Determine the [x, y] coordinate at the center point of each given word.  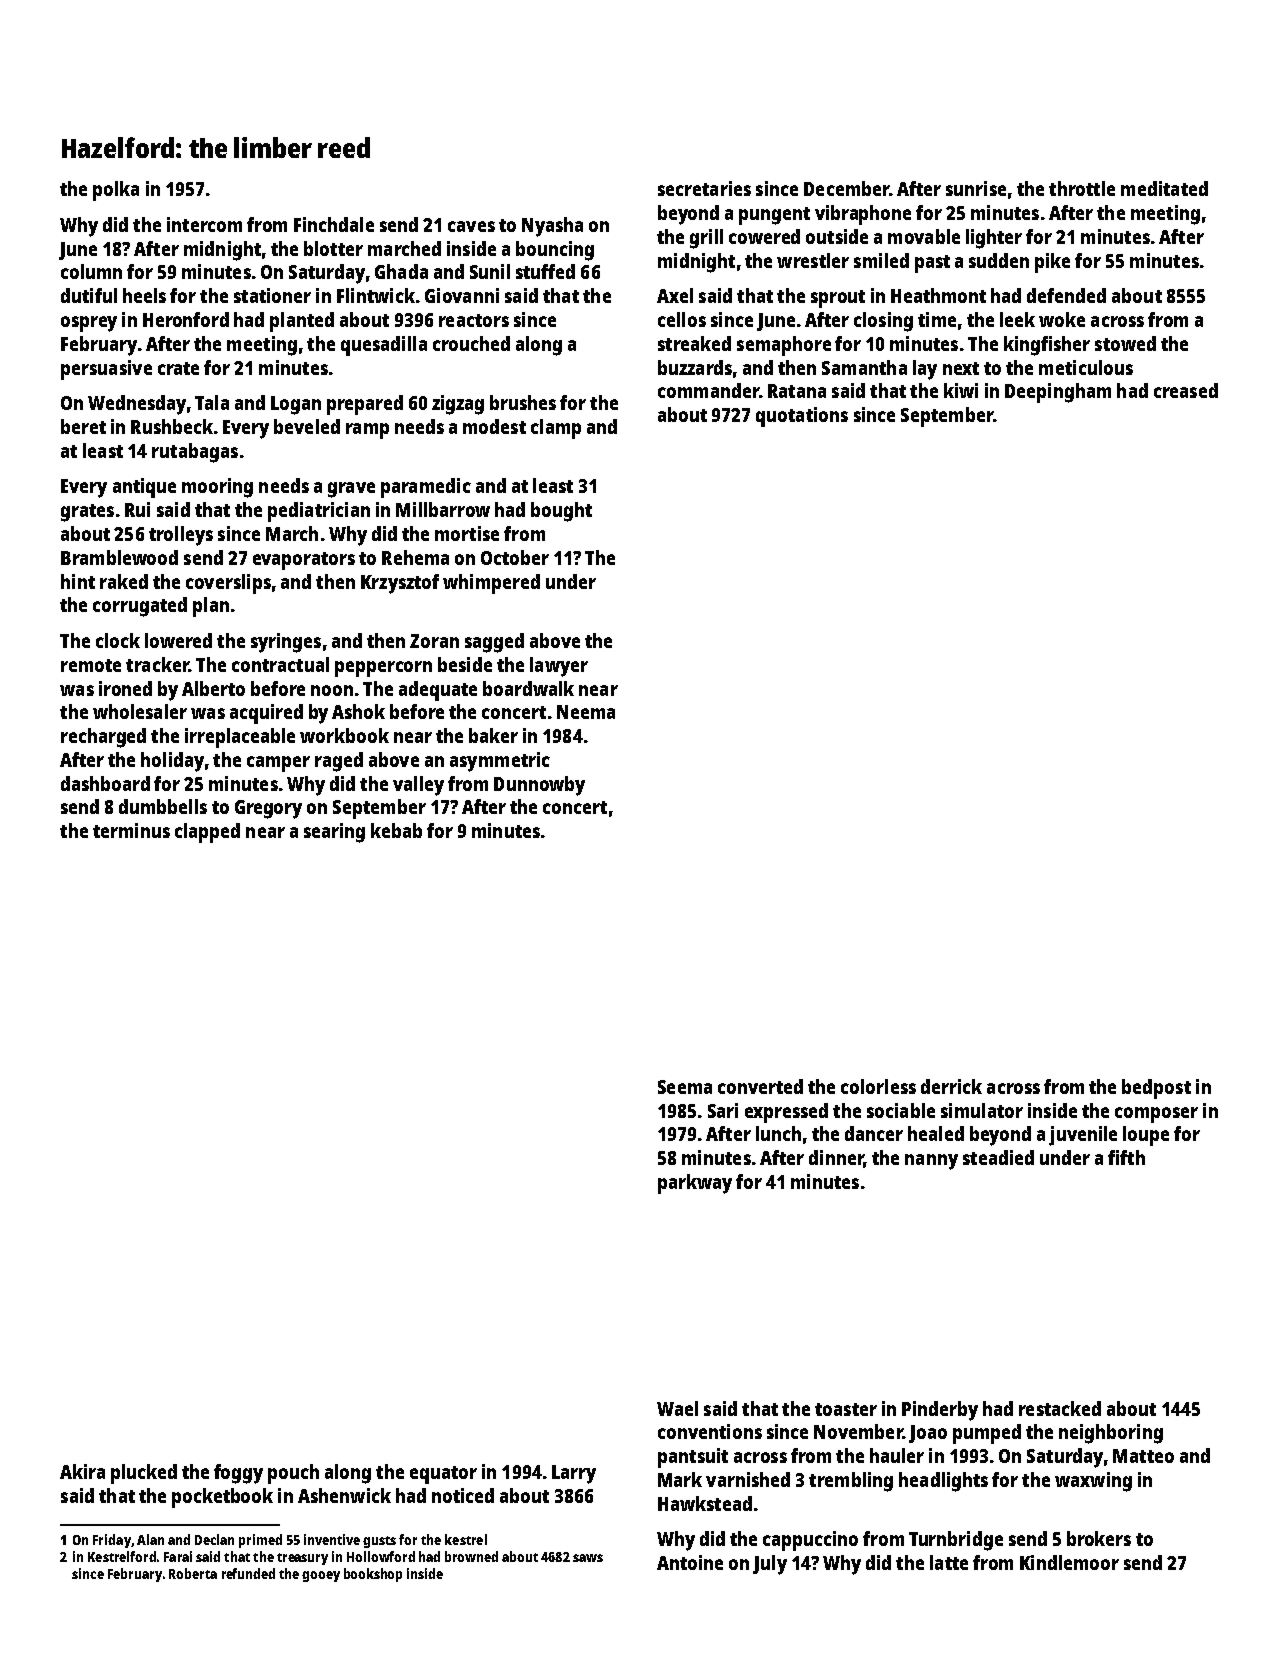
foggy [238, 1474]
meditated [1164, 188]
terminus [131, 830]
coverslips [228, 584]
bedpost [1156, 1089]
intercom [204, 224]
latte [949, 1562]
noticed [463, 1495]
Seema [685, 1087]
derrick [951, 1086]
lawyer [559, 667]
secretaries [704, 188]
